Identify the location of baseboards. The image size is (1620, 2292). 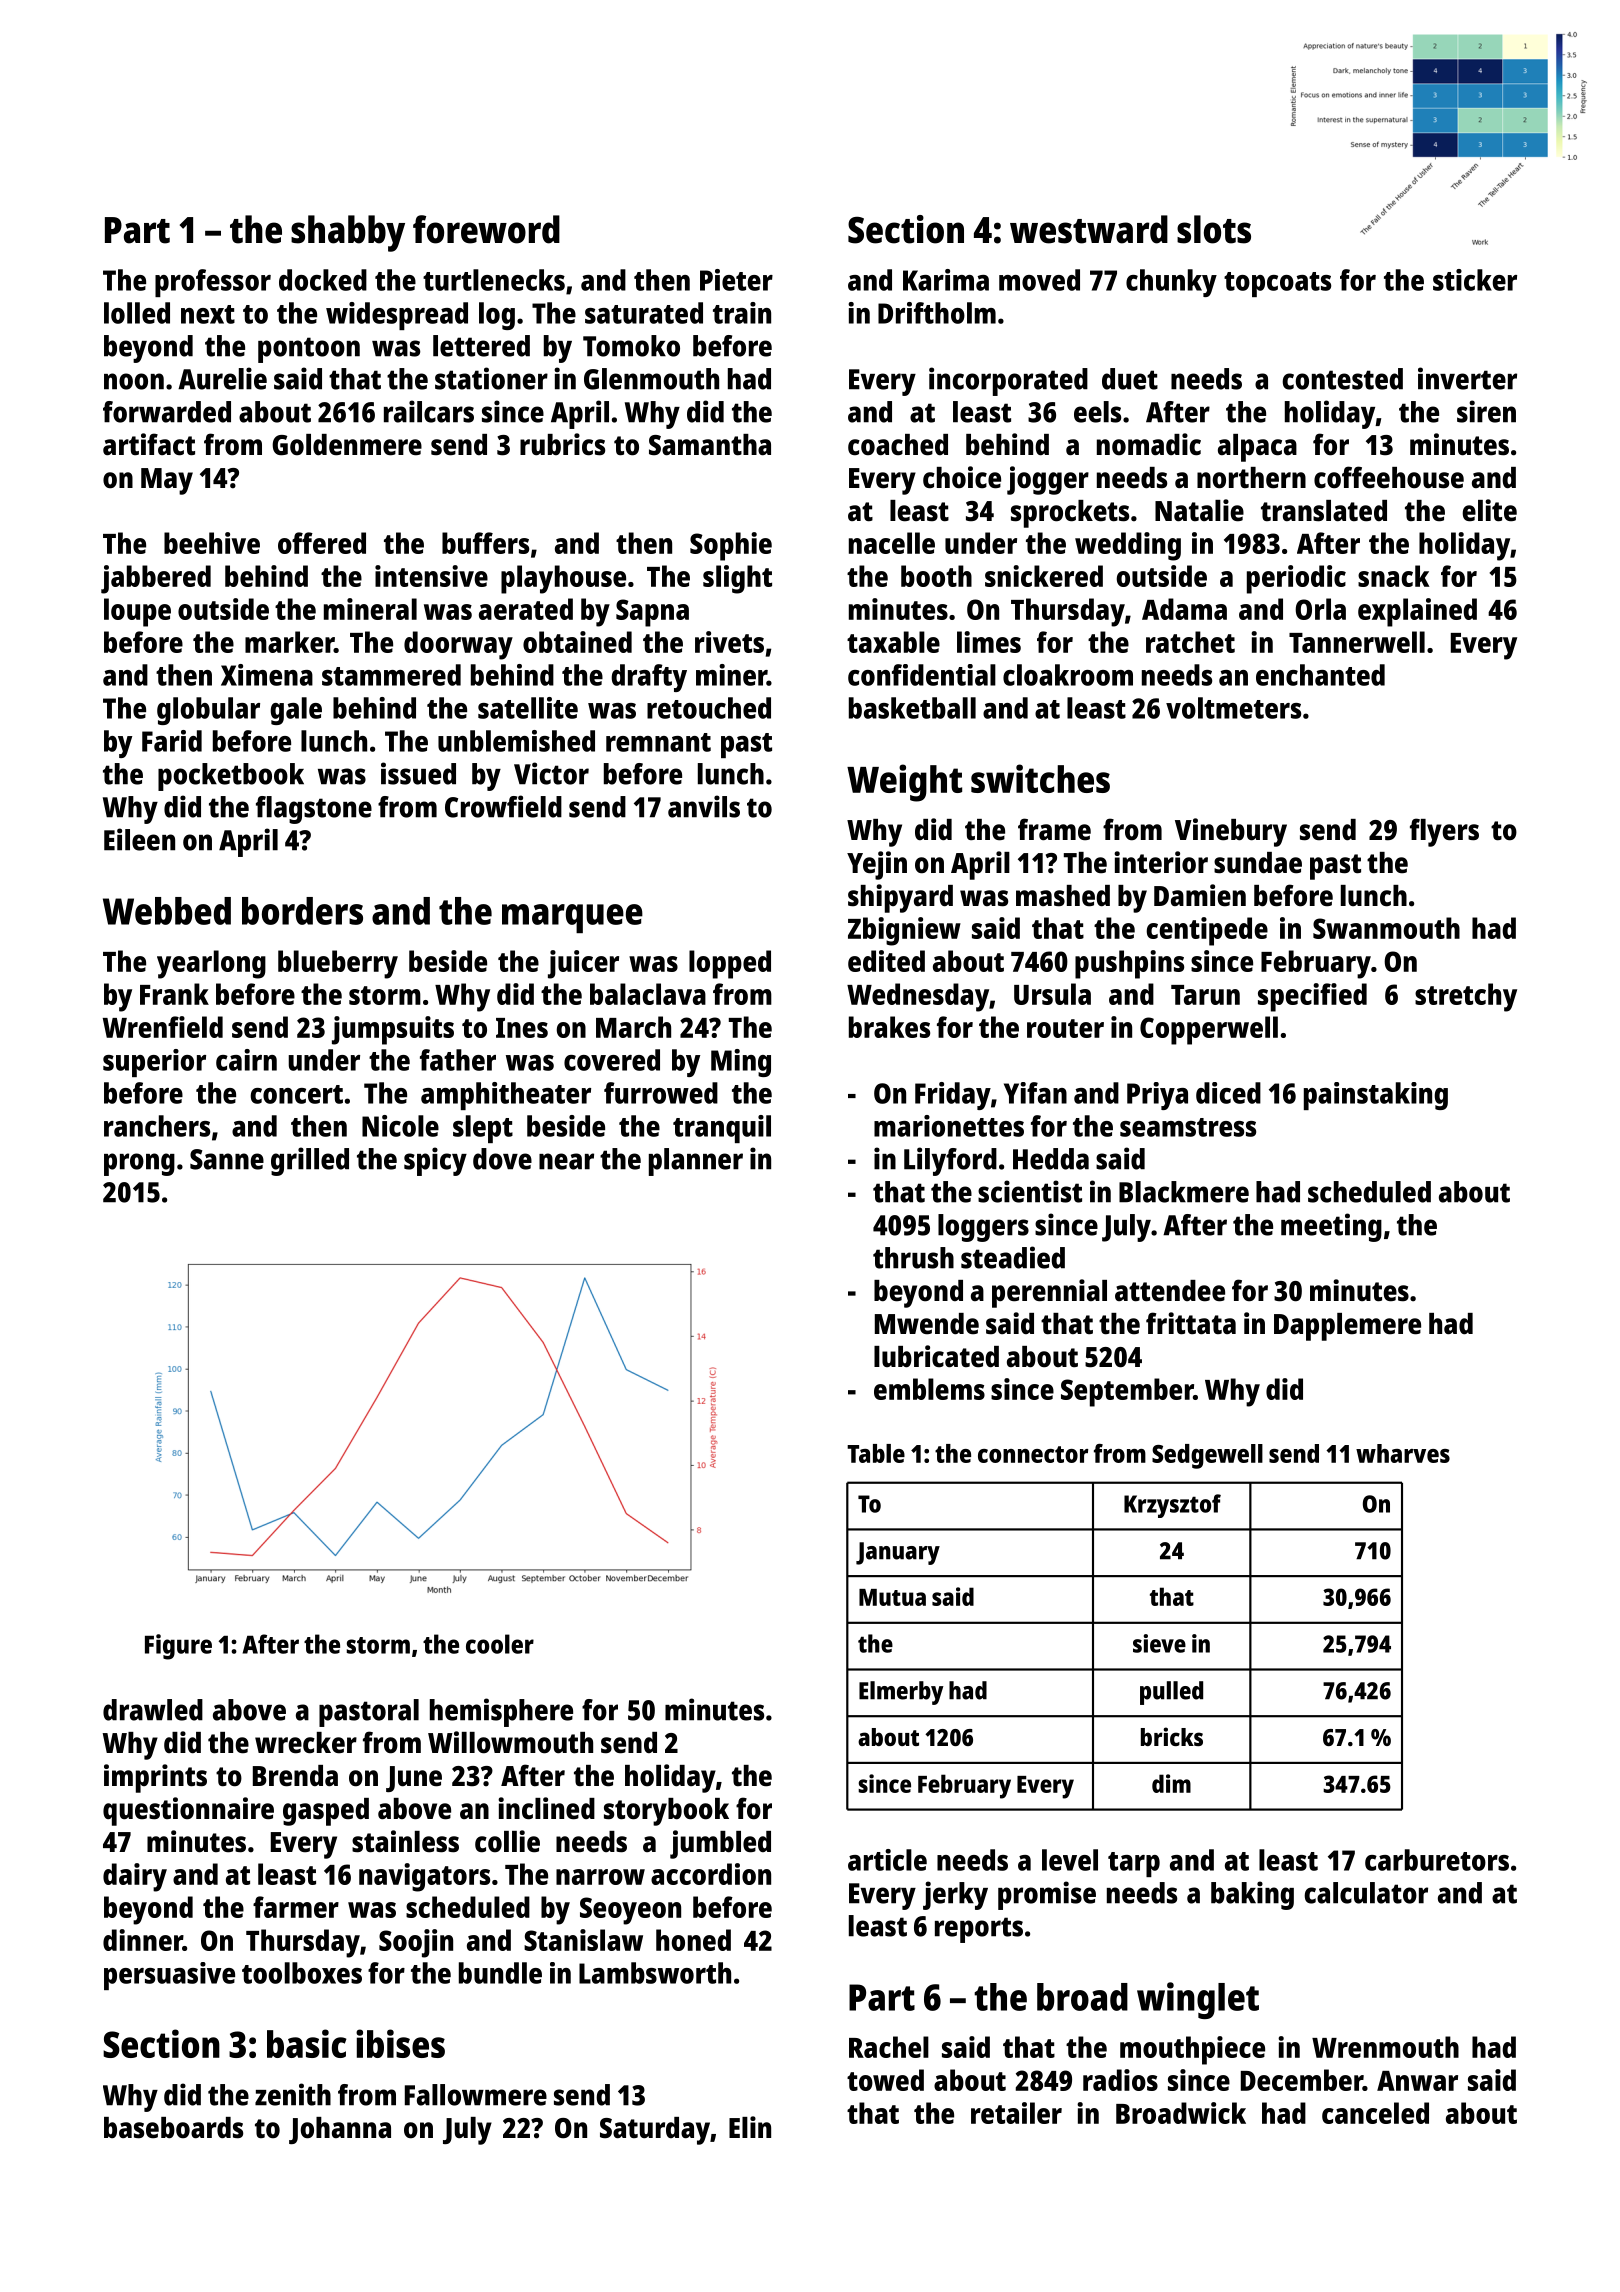
(173, 2128).
